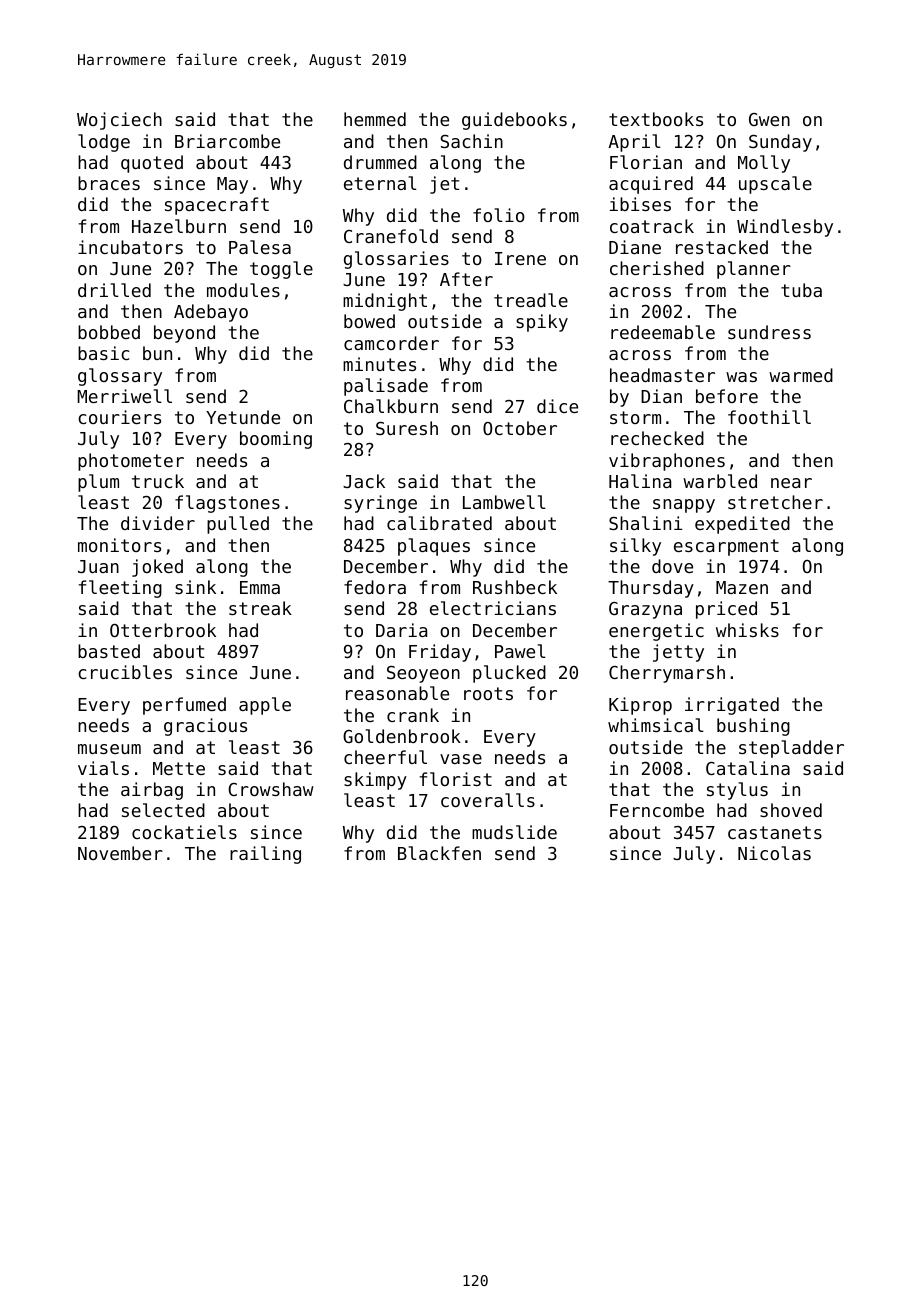 The image size is (924, 1308). I want to click on Crowshaw, so click(271, 789).
